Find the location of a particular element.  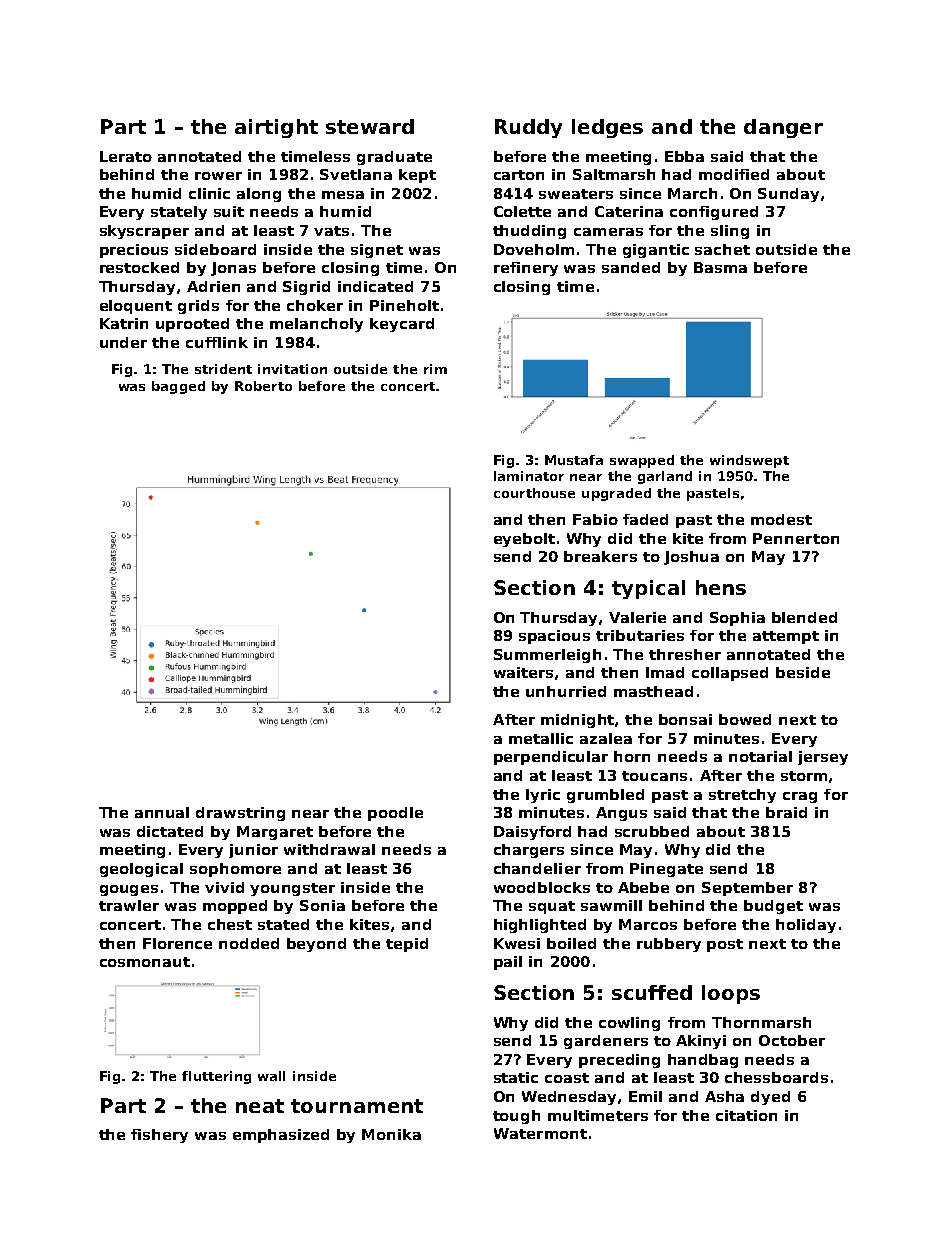

chest is located at coordinates (230, 924).
